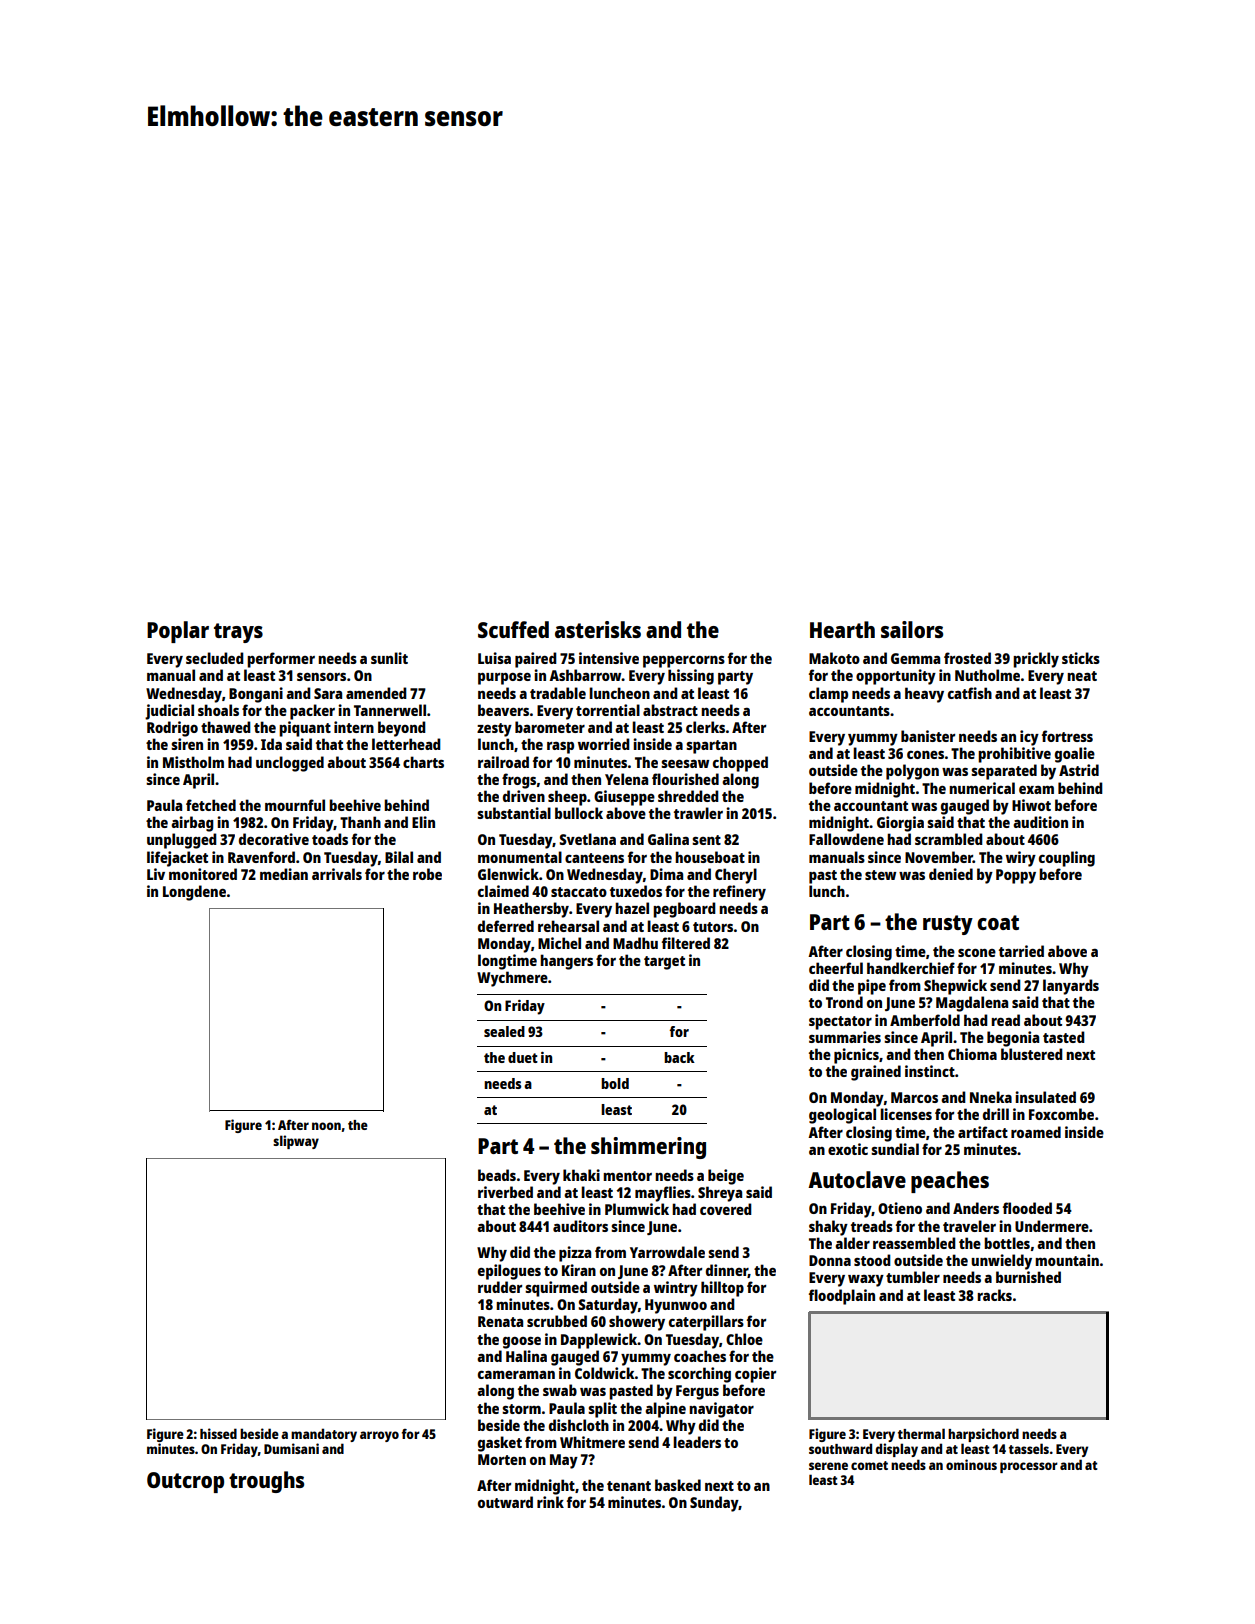 This screenshot has width=1255, height=1624. Describe the element at coordinates (664, 963) in the screenshot. I see `target` at that location.
